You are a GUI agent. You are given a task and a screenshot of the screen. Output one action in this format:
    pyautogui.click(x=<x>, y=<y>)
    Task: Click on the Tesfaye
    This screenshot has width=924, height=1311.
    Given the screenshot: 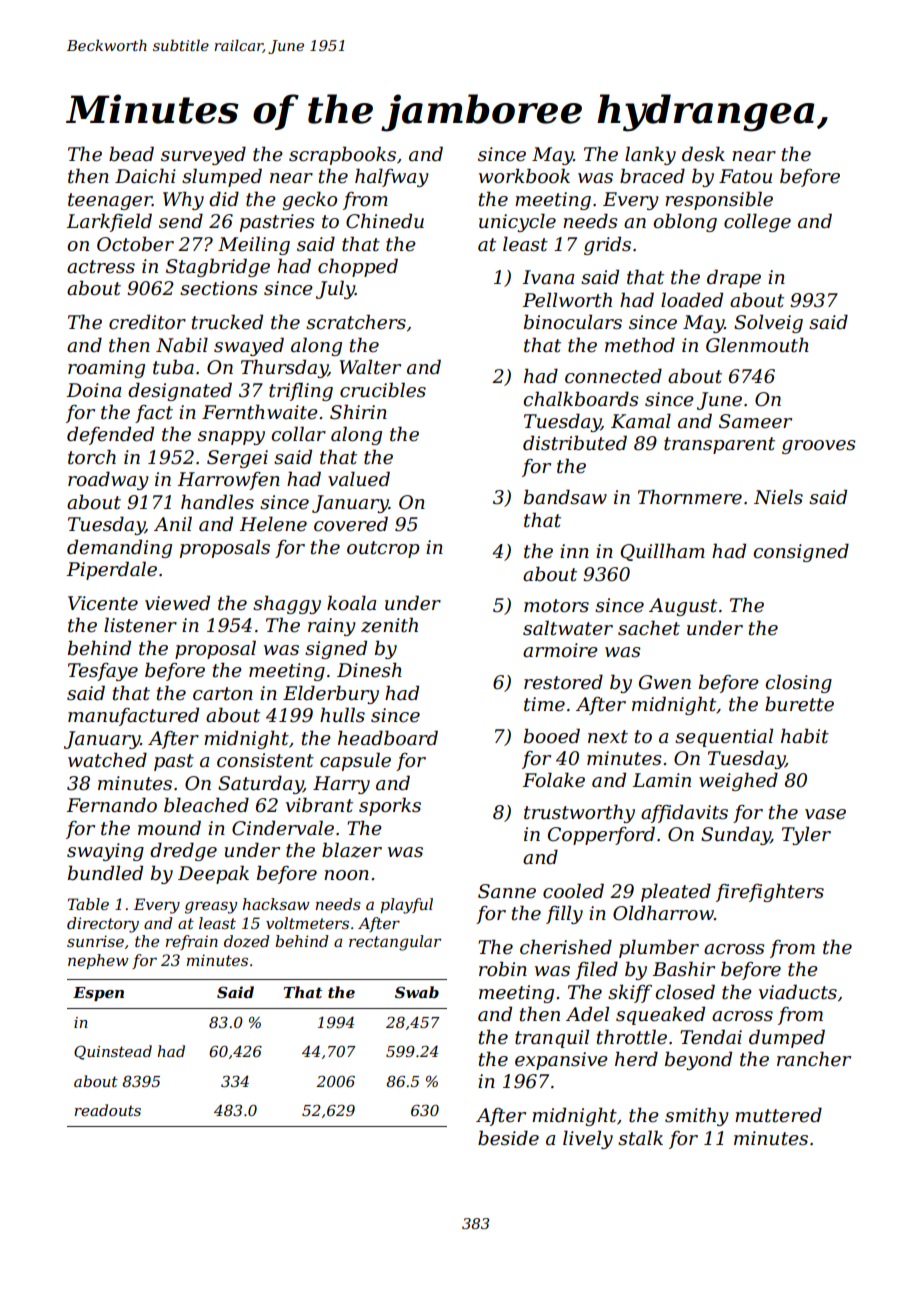 What is the action you would take?
    pyautogui.click(x=103, y=672)
